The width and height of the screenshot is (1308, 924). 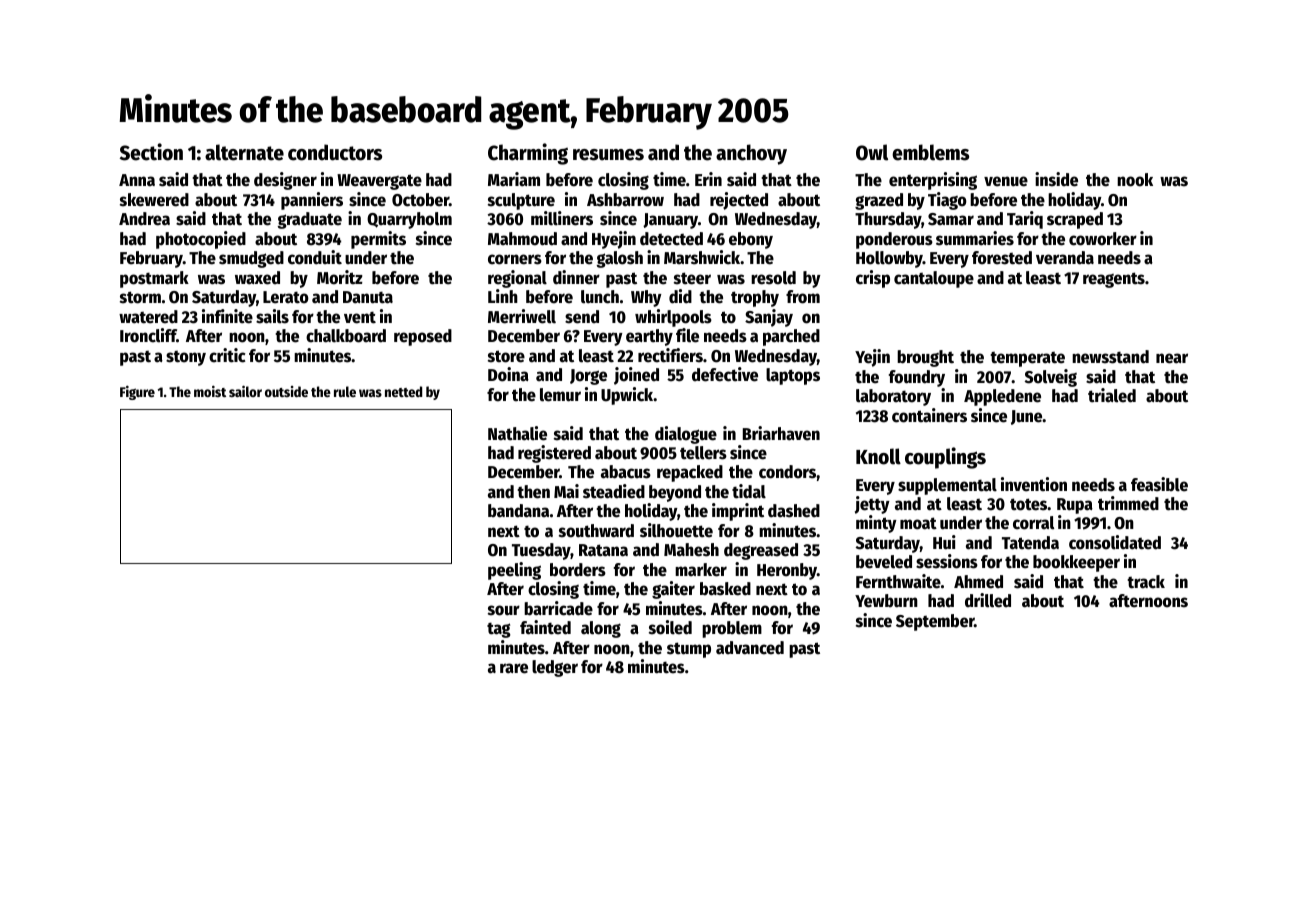 What do you see at coordinates (781, 433) in the screenshot?
I see `Briarhaven` at bounding box center [781, 433].
